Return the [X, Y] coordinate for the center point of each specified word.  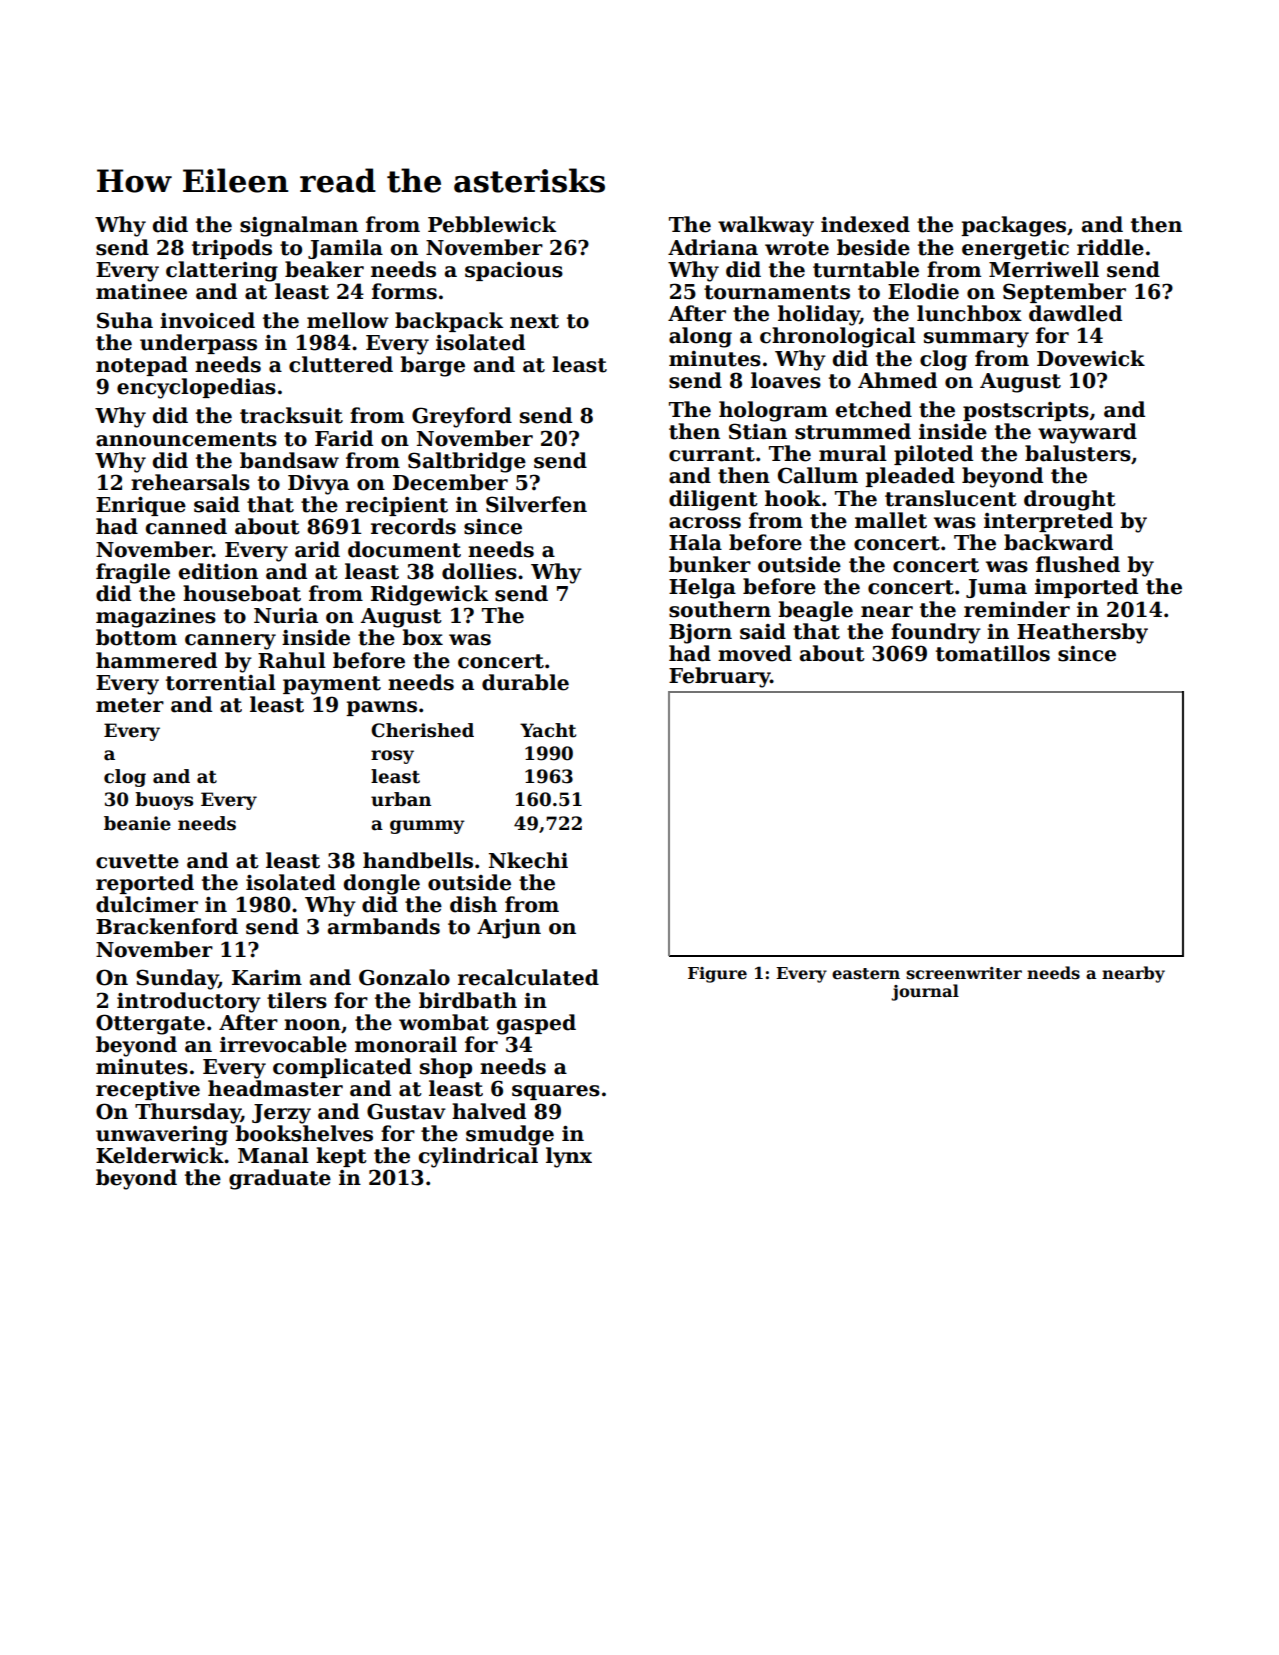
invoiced [207, 320]
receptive [148, 1090]
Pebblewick [492, 224]
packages [1013, 226]
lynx [569, 1157]
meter [130, 705]
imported [1086, 588]
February [719, 677]
